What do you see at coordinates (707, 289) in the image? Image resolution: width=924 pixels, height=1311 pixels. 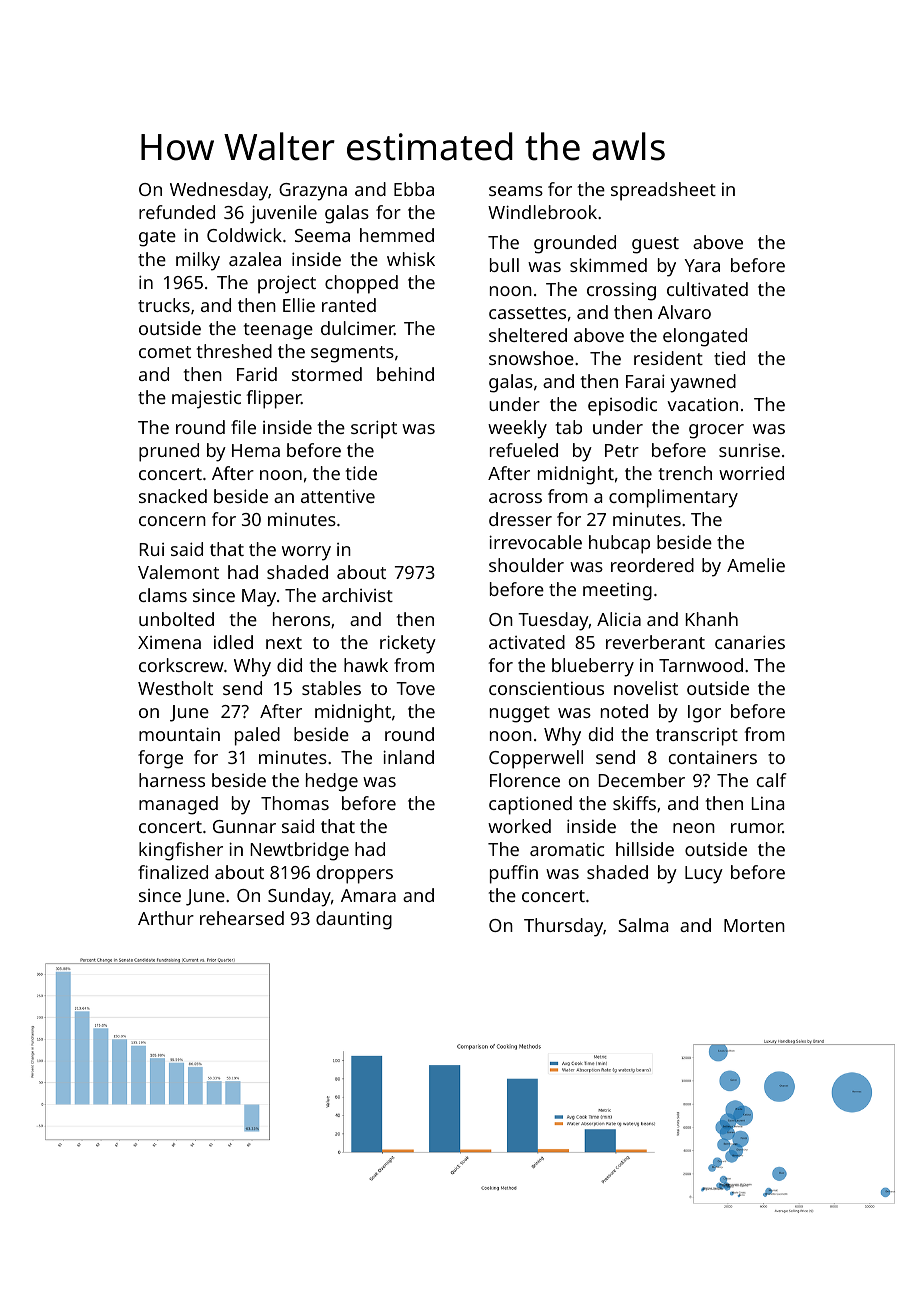 I see `cultivated` at bounding box center [707, 289].
